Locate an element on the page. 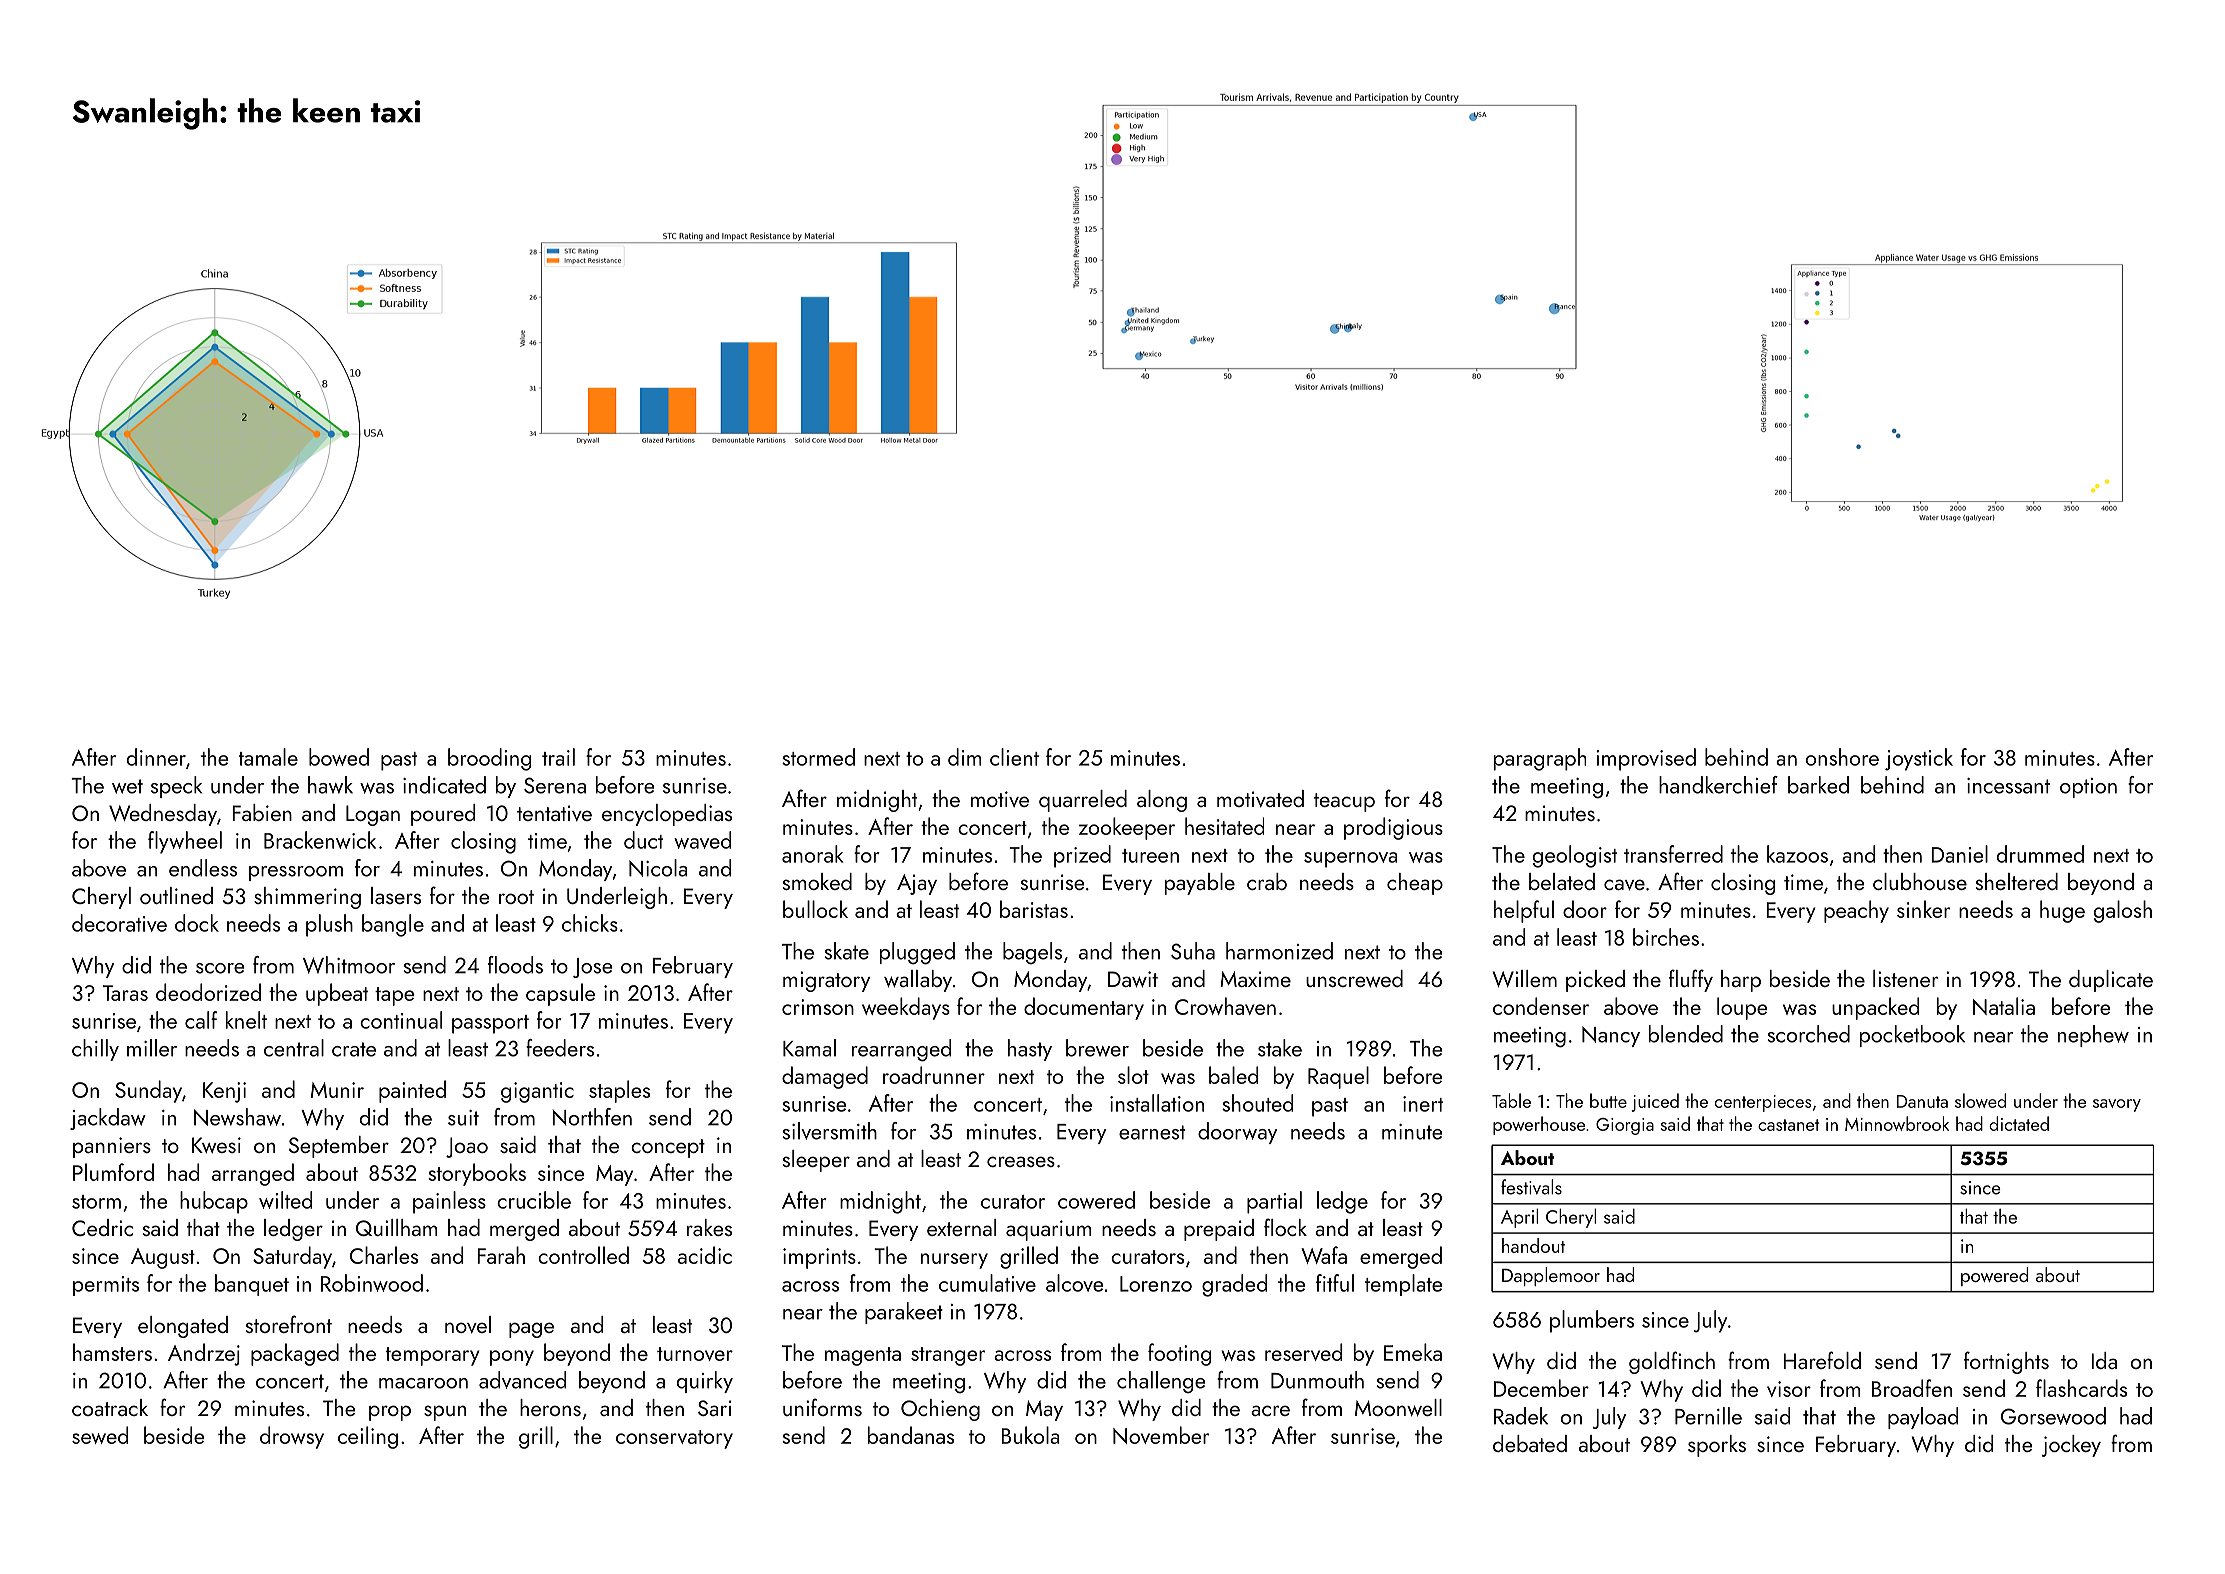 The width and height of the document is (2225, 1574). bowed is located at coordinates (339, 757).
